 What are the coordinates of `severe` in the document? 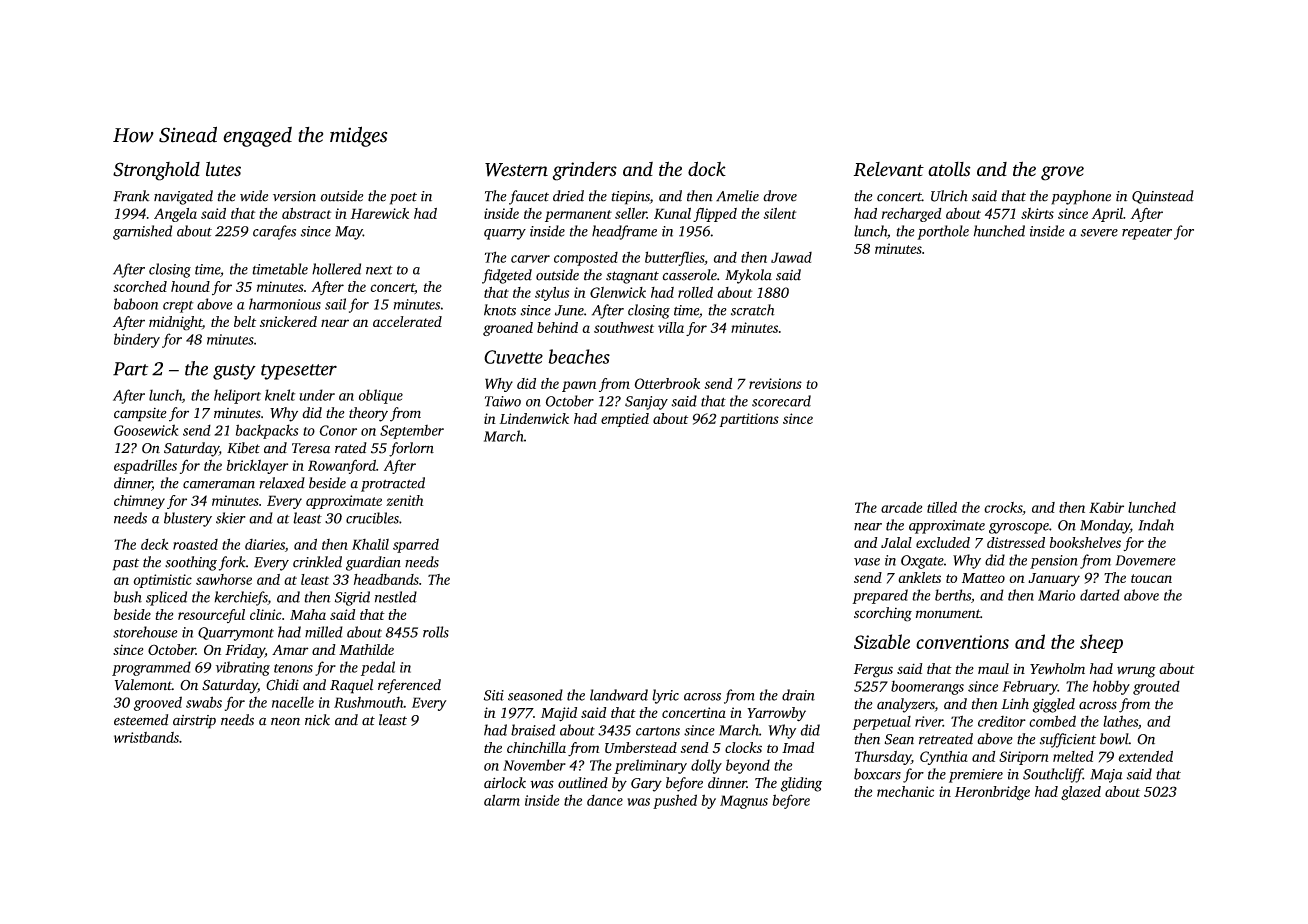 It's located at (1099, 233).
